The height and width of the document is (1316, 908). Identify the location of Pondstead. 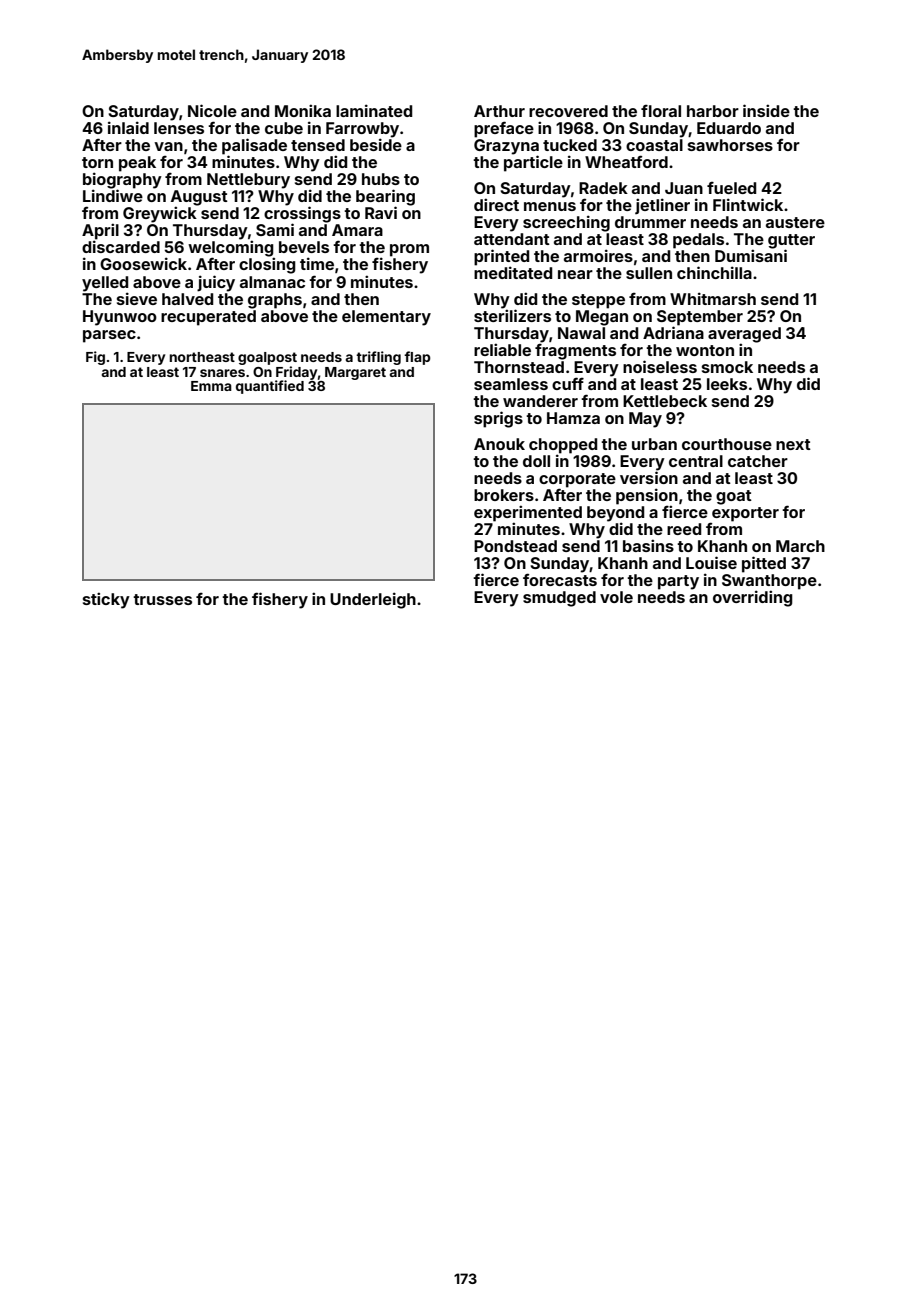
(515, 546).
